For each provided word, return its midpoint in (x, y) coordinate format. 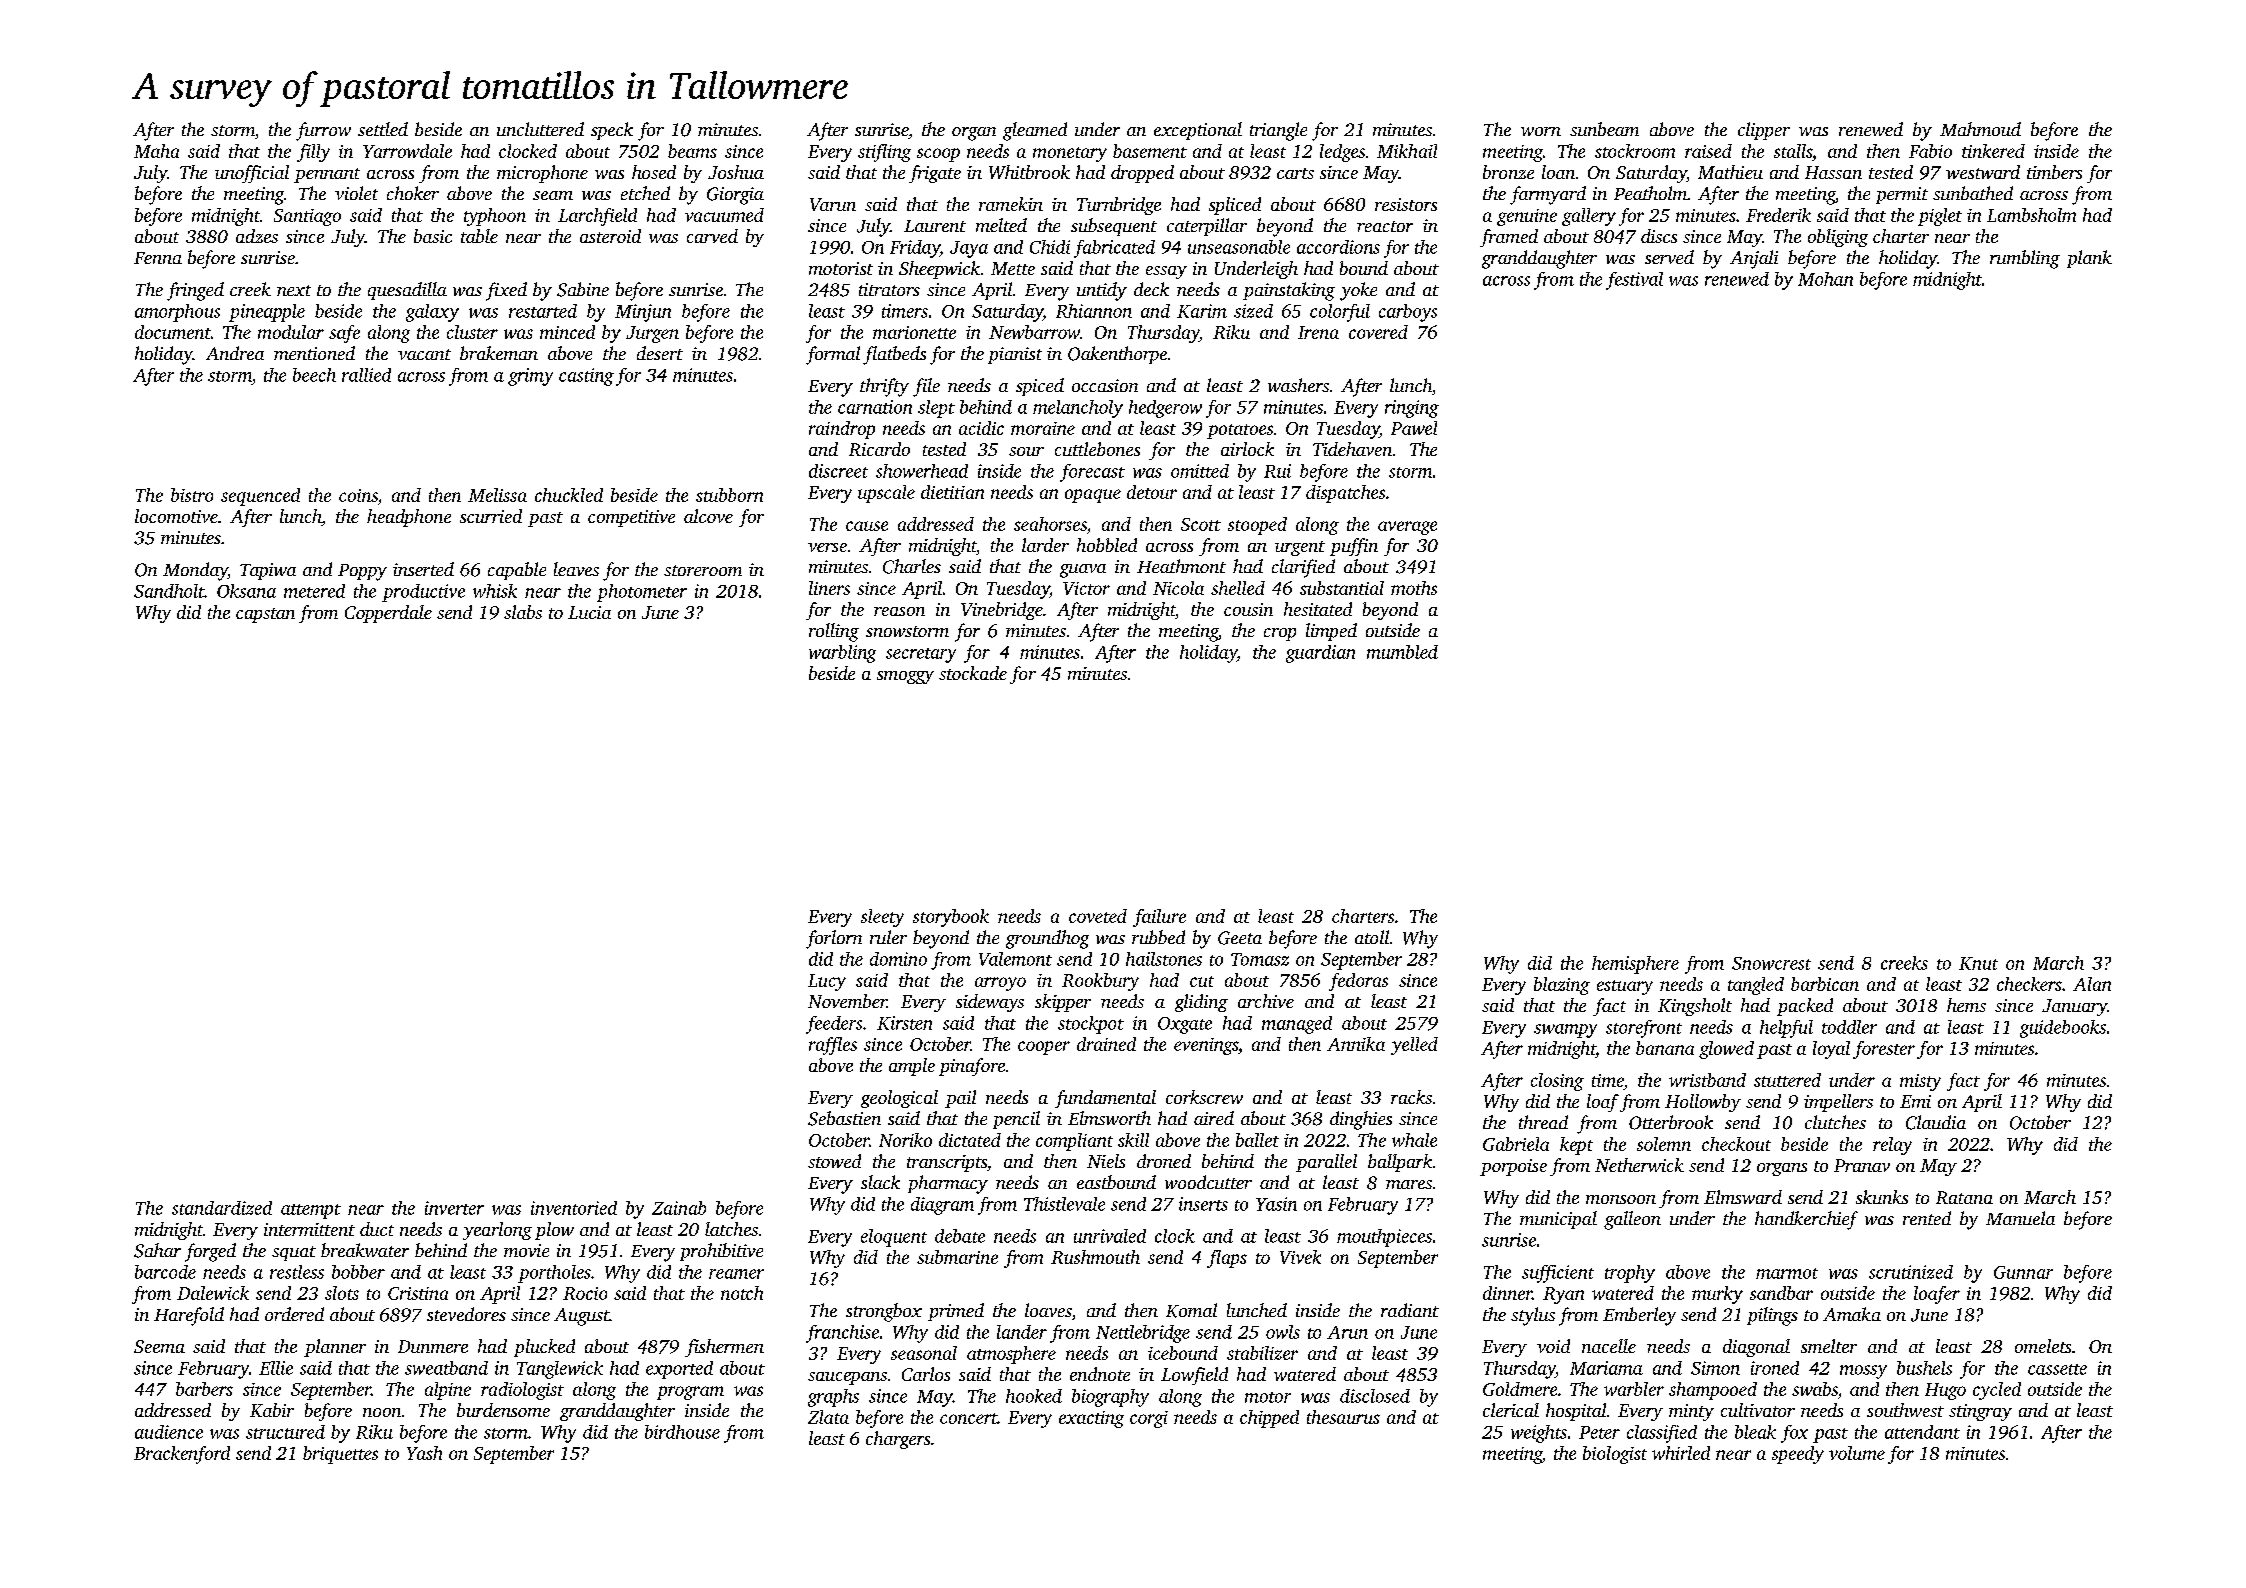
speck (612, 131)
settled (383, 129)
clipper (1764, 131)
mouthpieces (1384, 1238)
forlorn (834, 939)
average (1407, 528)
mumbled (1402, 652)
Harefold (189, 1316)
